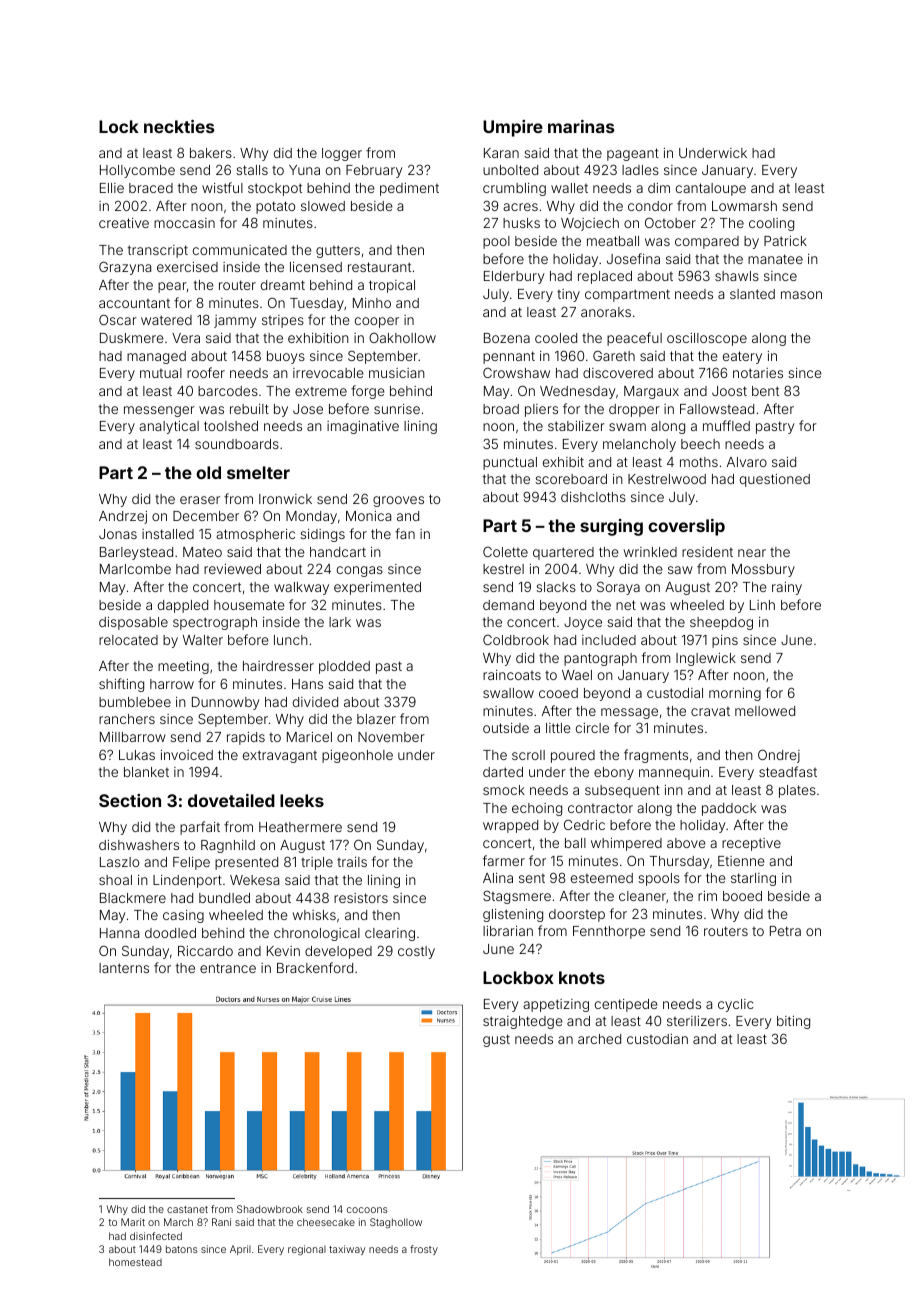 The height and width of the image is (1314, 924). What do you see at coordinates (402, 338) in the image?
I see `Oakhollow` at bounding box center [402, 338].
